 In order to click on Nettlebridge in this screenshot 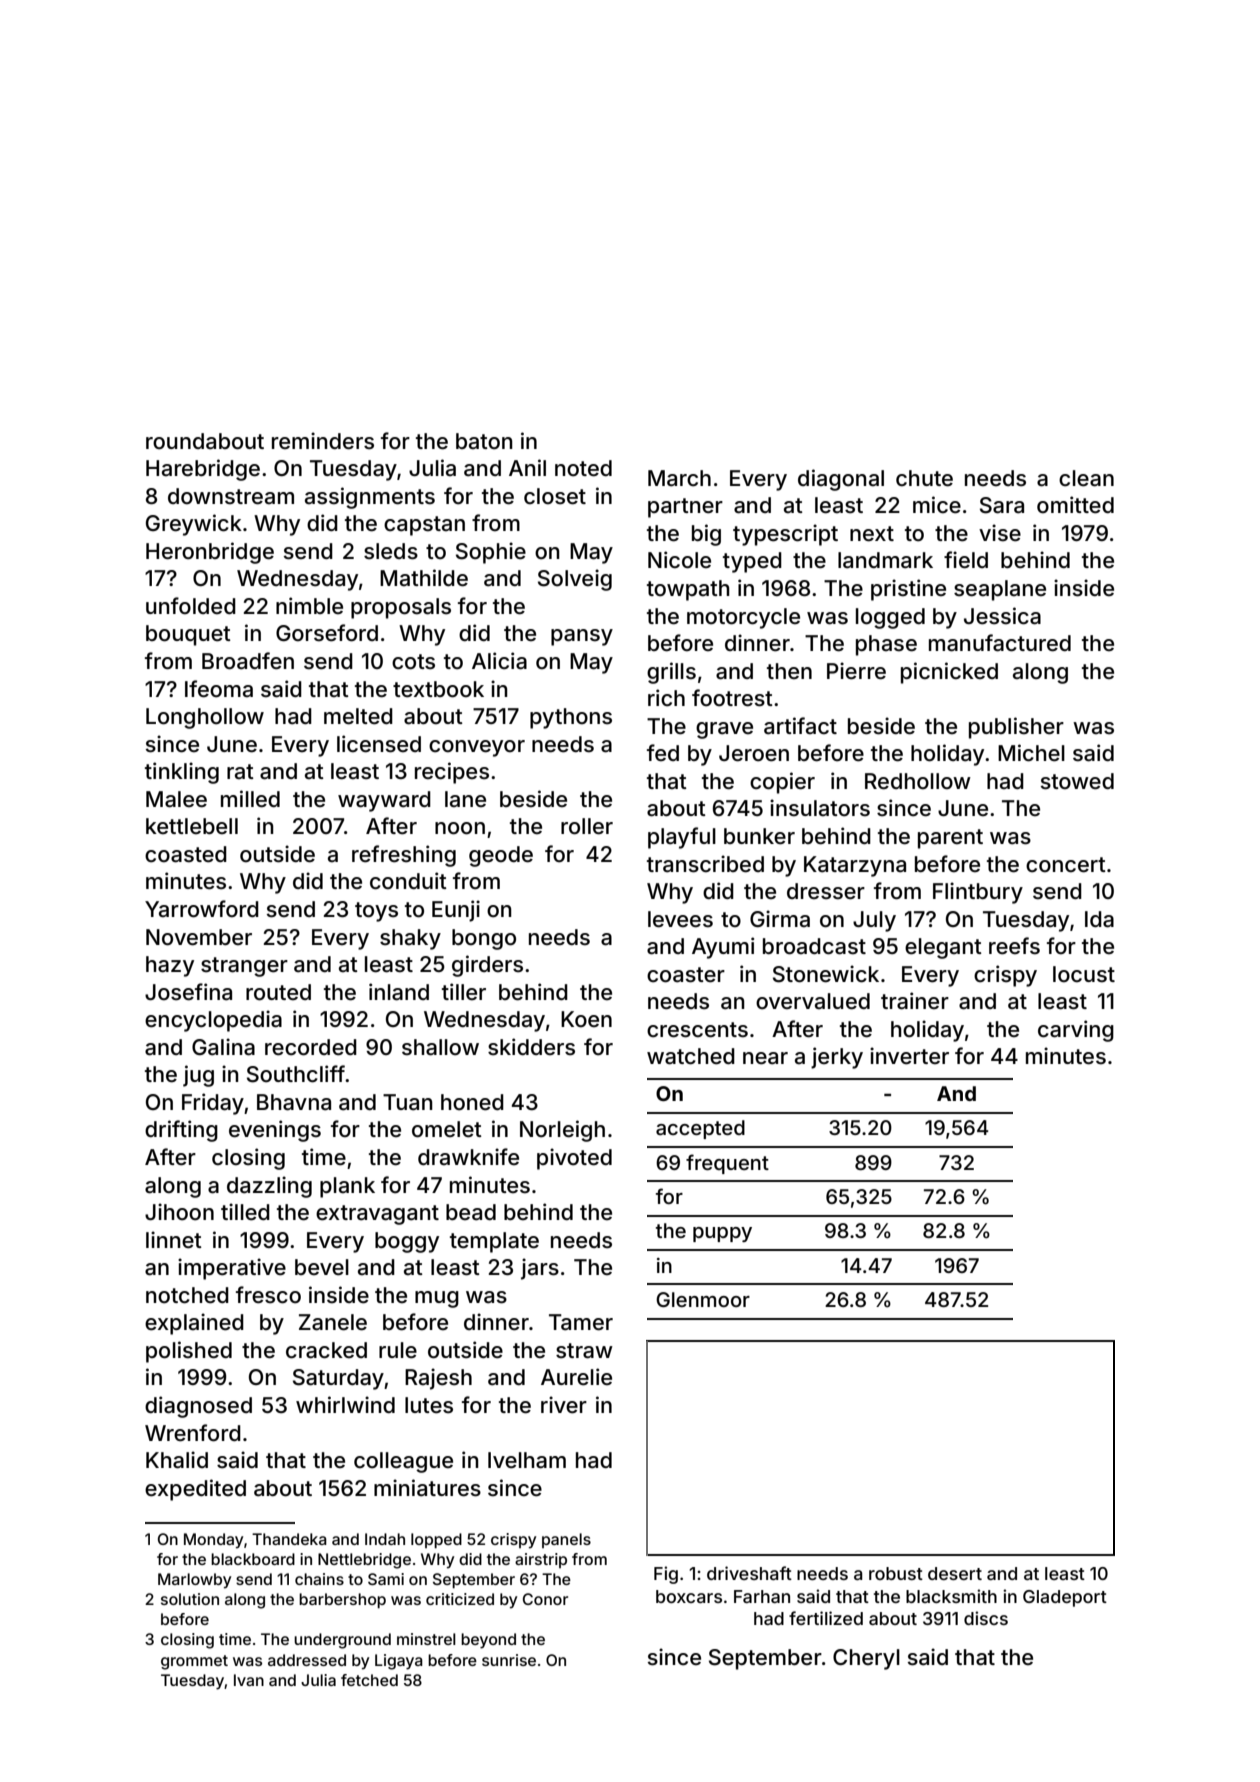, I will do `click(364, 1561)`.
